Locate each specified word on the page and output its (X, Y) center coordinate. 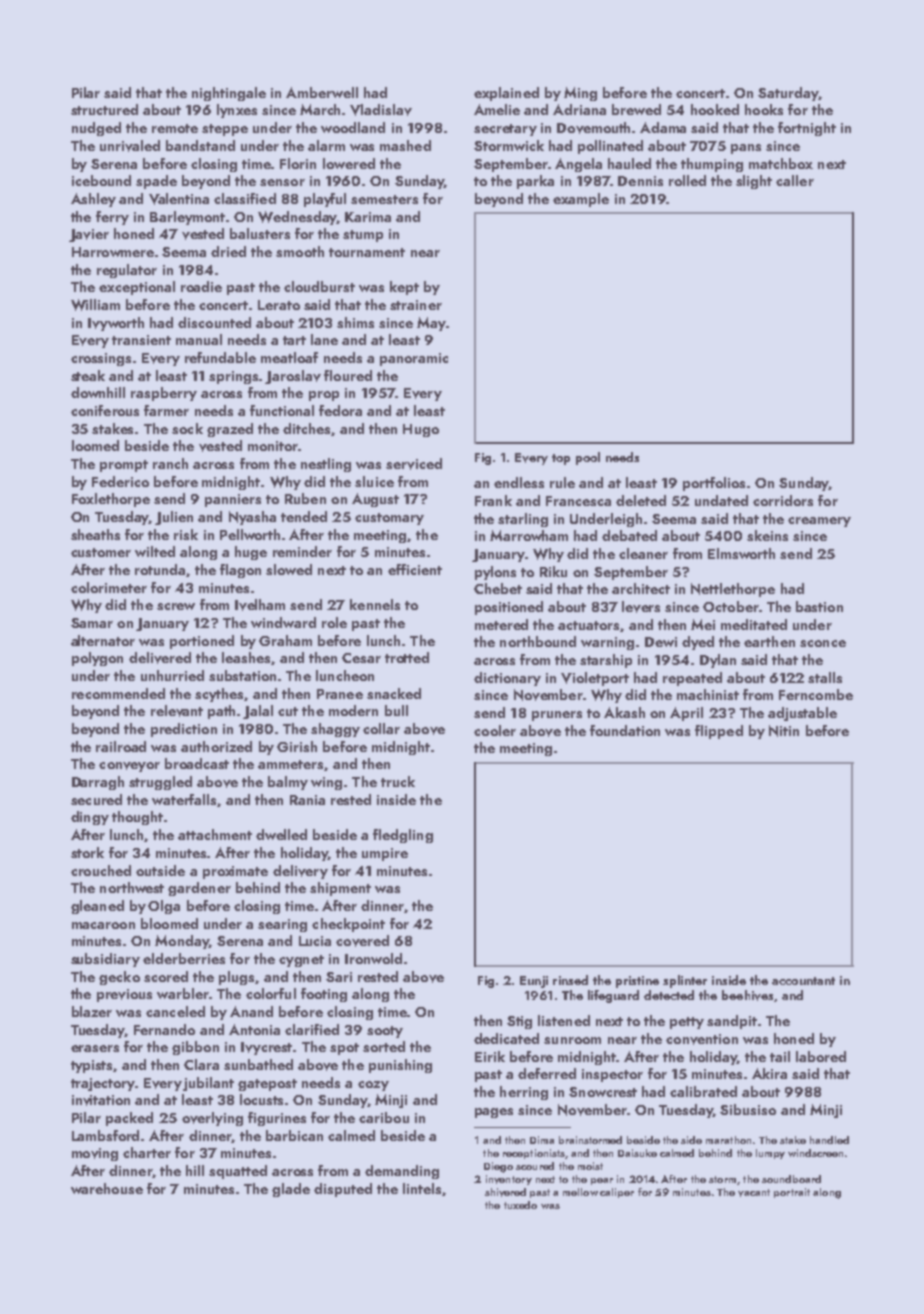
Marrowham (529, 535)
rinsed (570, 980)
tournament (367, 252)
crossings (101, 359)
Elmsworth (741, 553)
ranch (170, 463)
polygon (97, 659)
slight (754, 182)
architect (641, 588)
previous (124, 995)
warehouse (107, 1188)
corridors (783, 500)
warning (607, 643)
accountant (803, 981)
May (431, 324)
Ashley (93, 200)
